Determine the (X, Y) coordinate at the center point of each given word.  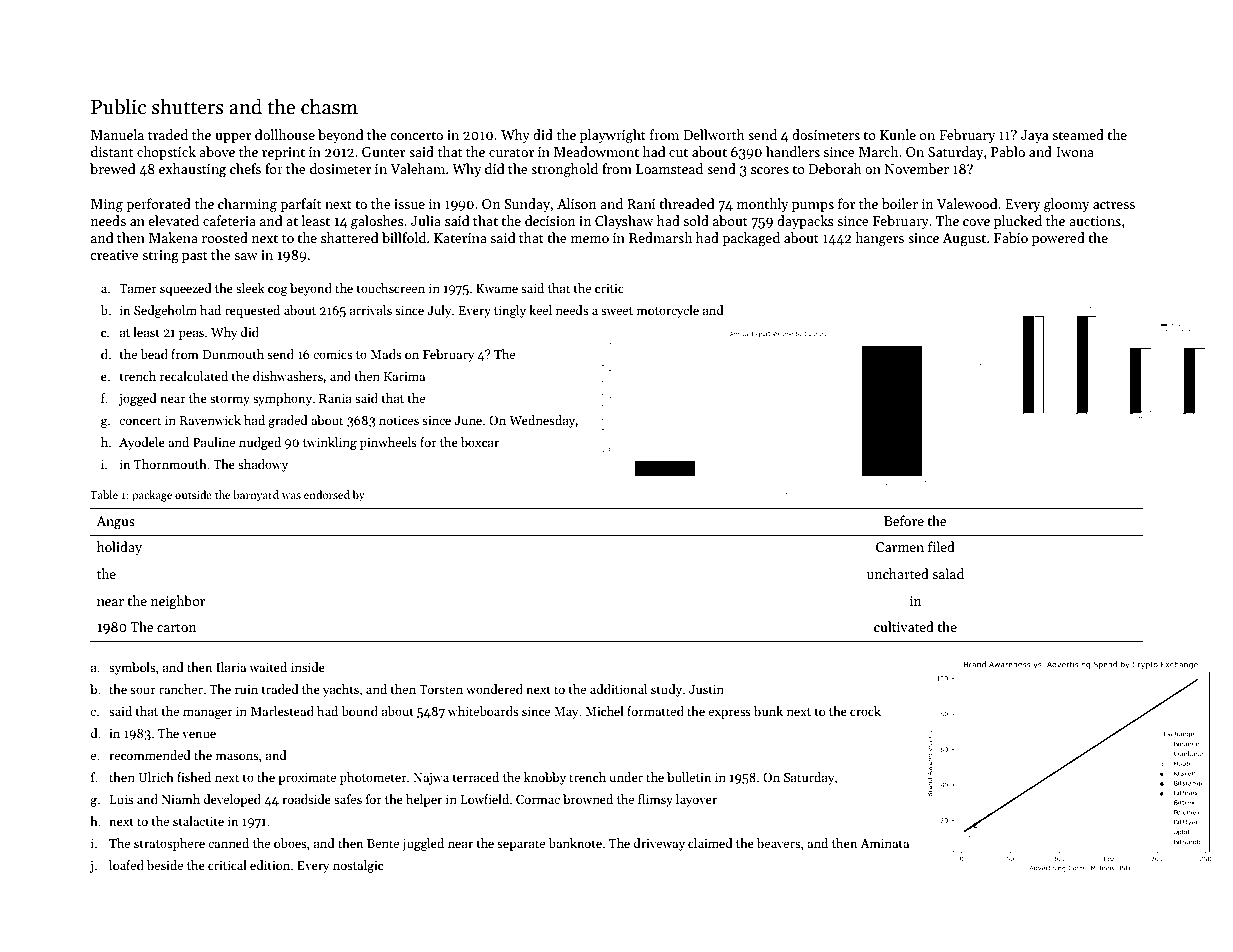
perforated (158, 205)
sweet (617, 311)
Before (904, 520)
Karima (404, 376)
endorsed (327, 494)
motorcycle (668, 311)
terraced (476, 777)
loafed (126, 865)
